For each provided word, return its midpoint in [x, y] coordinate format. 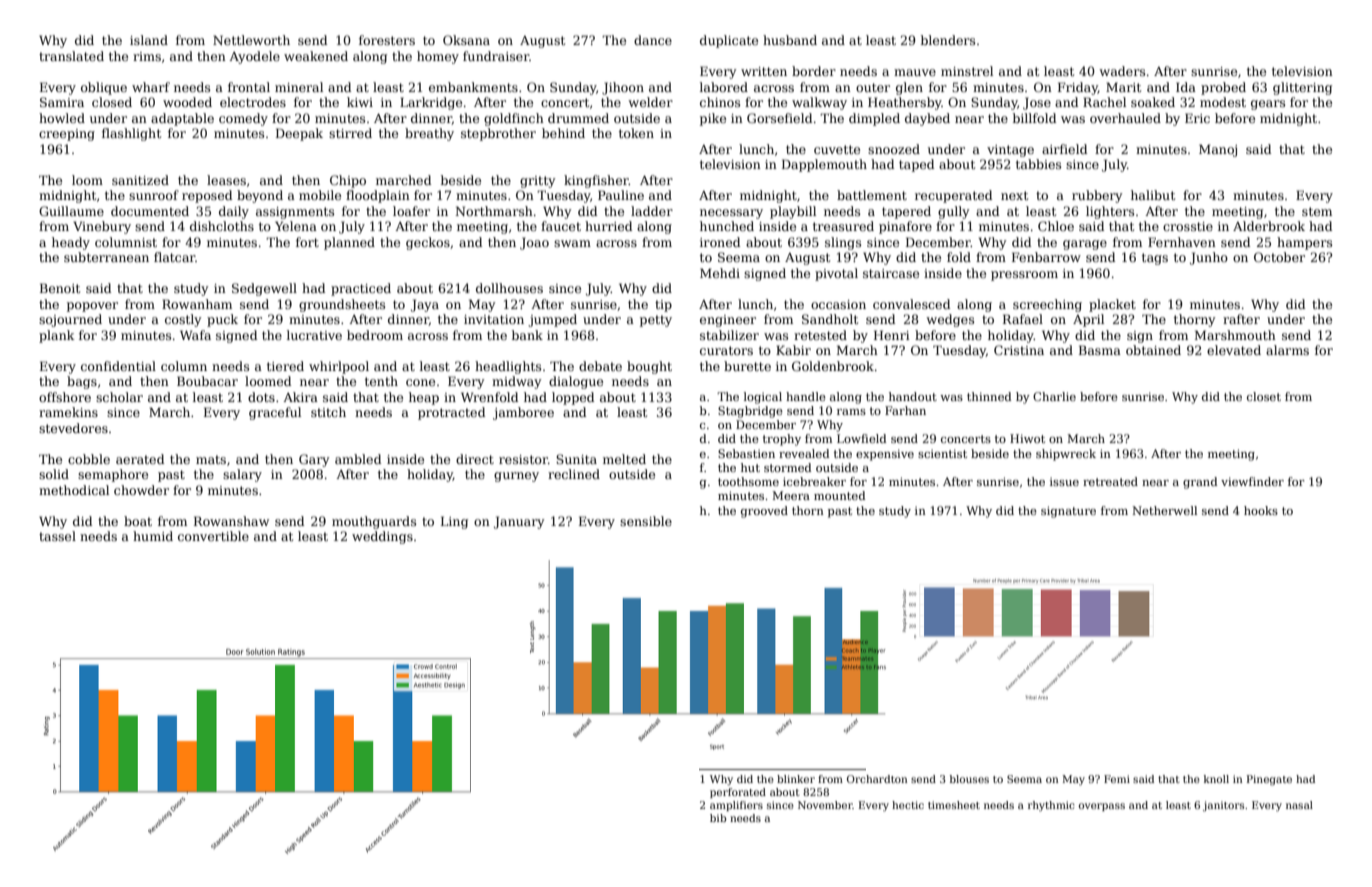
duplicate [729, 41]
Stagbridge [750, 412]
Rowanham [197, 304]
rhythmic [1051, 806]
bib [718, 818]
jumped [552, 320]
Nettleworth [251, 40]
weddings [382, 537]
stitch [328, 412]
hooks [1261, 510]
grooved [764, 512]
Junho [1209, 258]
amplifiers [736, 806]
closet [1264, 396]
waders [1122, 71]
